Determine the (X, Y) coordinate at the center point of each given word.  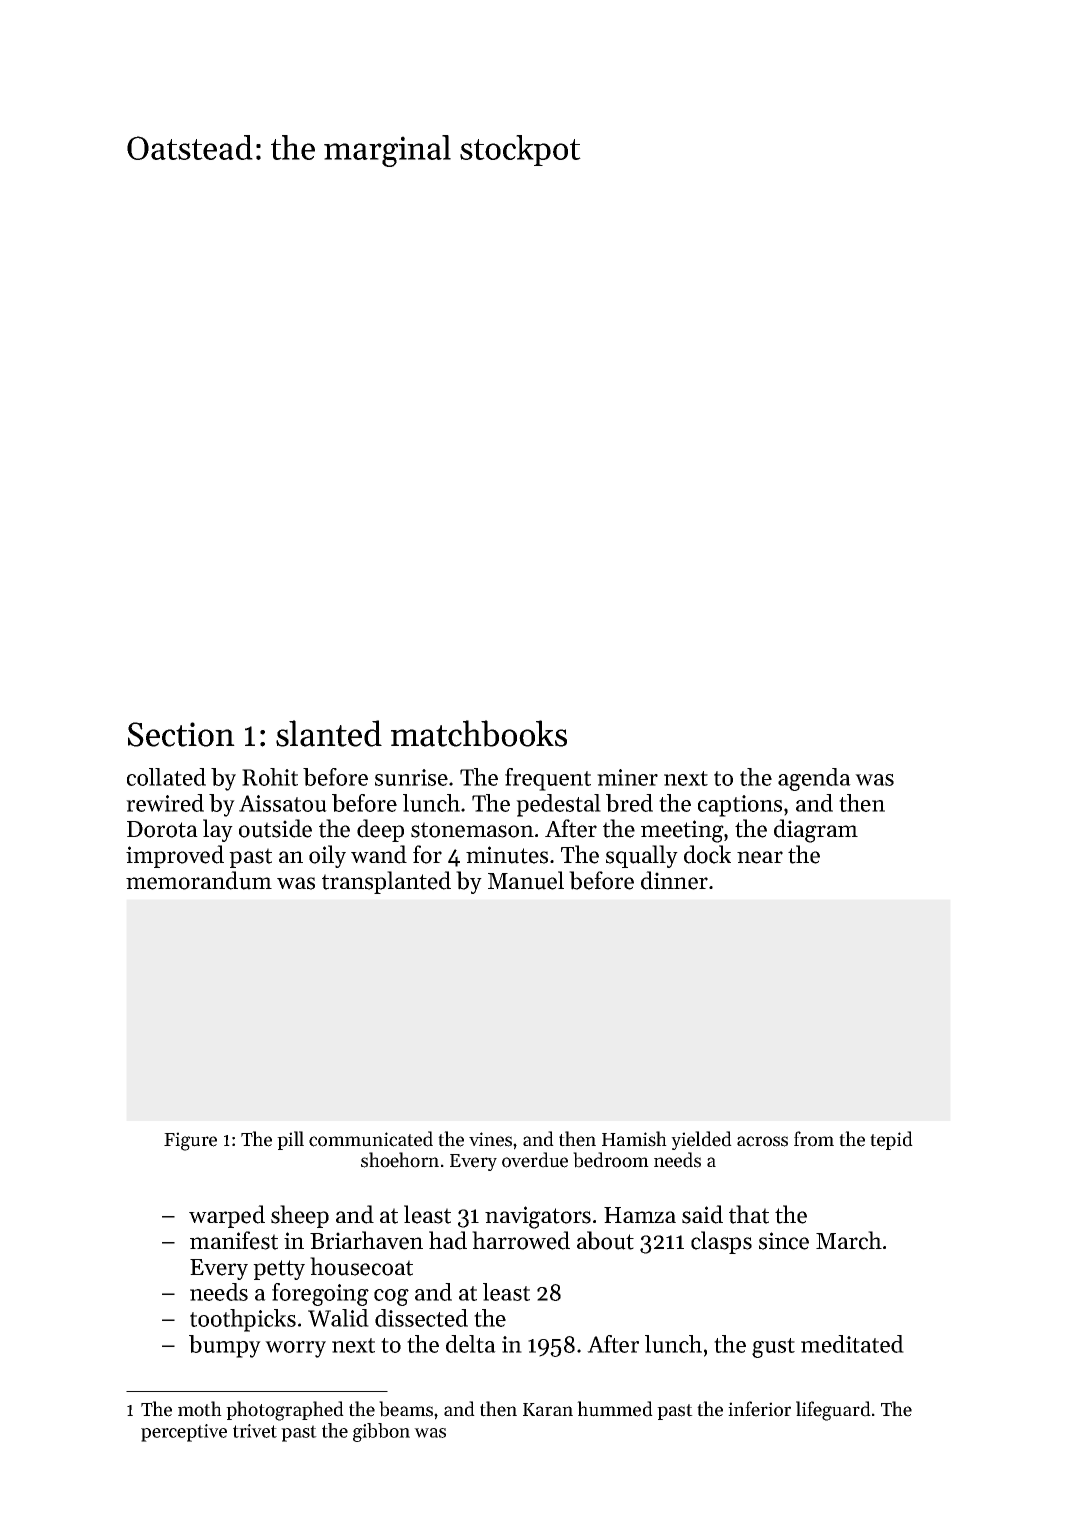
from (814, 1139)
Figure (190, 1141)
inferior (759, 1409)
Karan (548, 1409)
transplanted (386, 882)
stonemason (472, 830)
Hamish (634, 1139)
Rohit (270, 777)
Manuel (526, 880)
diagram (816, 831)
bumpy (225, 1346)
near (760, 857)
